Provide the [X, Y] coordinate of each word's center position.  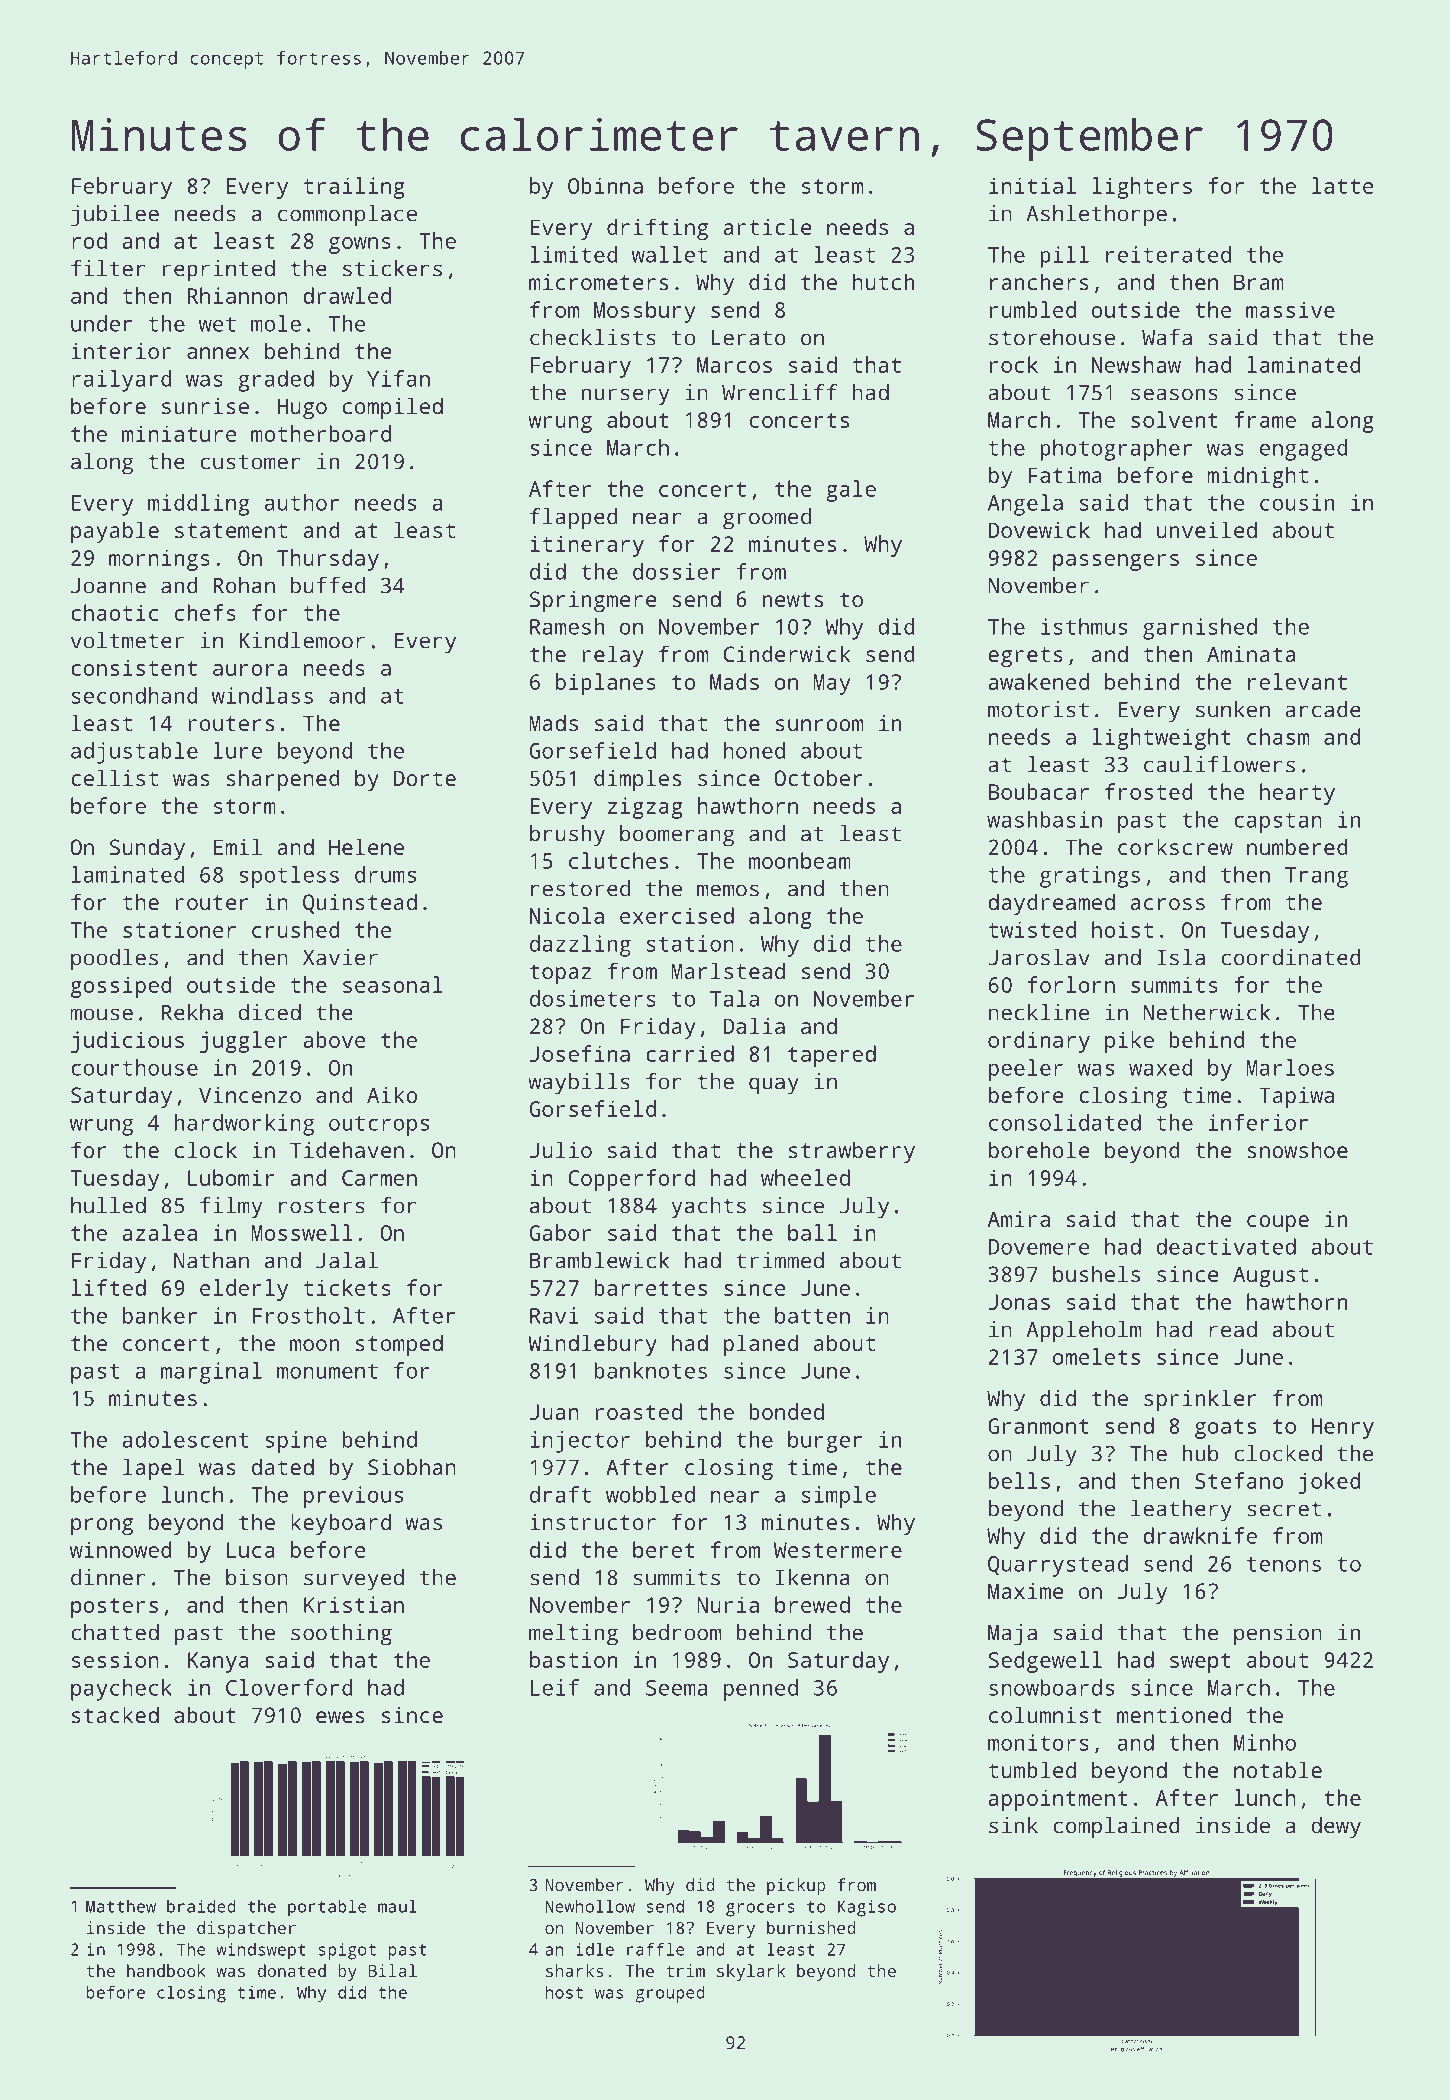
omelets [1096, 1356]
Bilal [392, 1970]
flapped [574, 519]
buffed [328, 585]
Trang [1316, 877]
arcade [1323, 709]
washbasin [1044, 819]
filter [108, 268]
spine [296, 1442]
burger [825, 1442]
